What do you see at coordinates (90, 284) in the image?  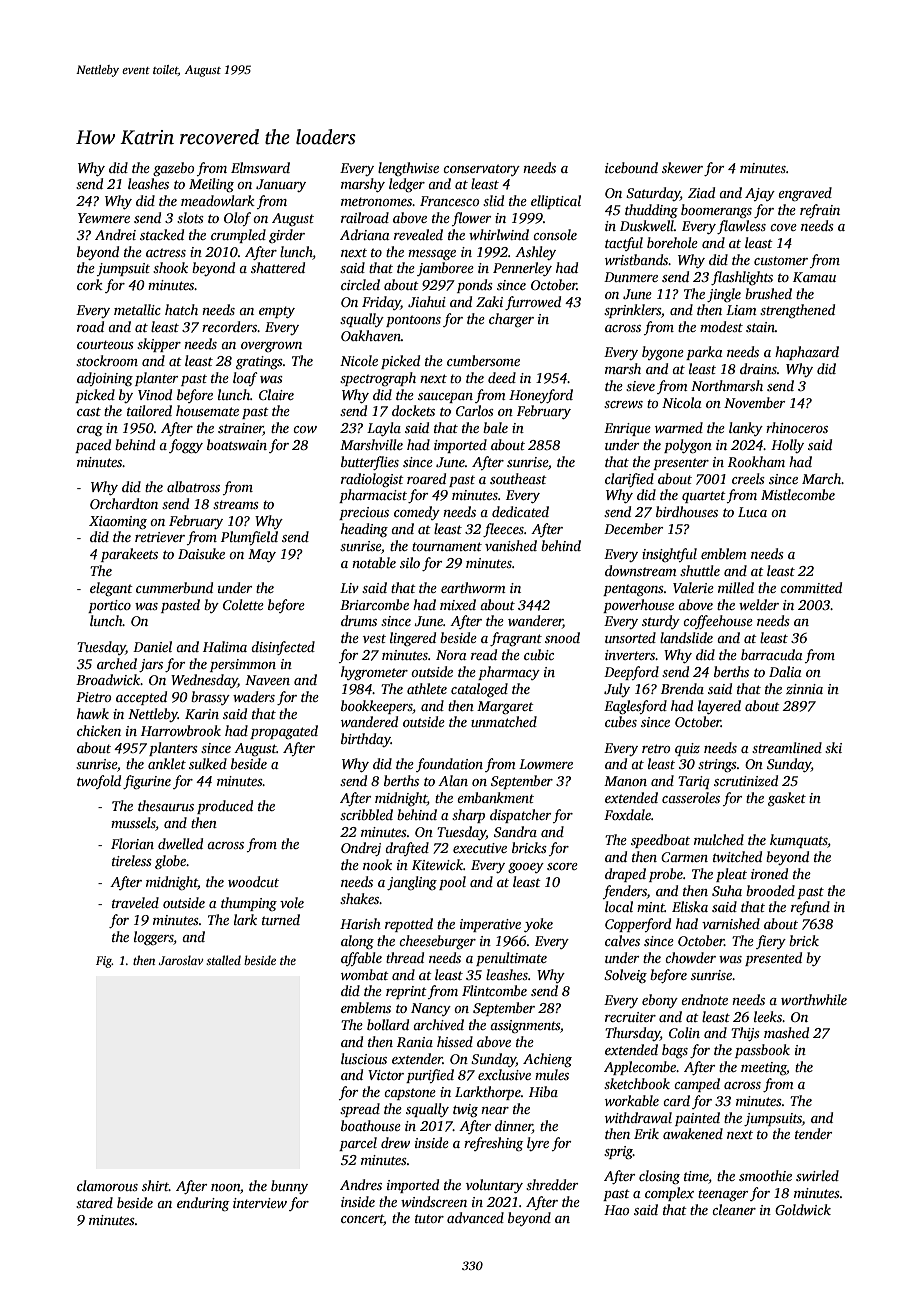 I see `cork` at bounding box center [90, 284].
